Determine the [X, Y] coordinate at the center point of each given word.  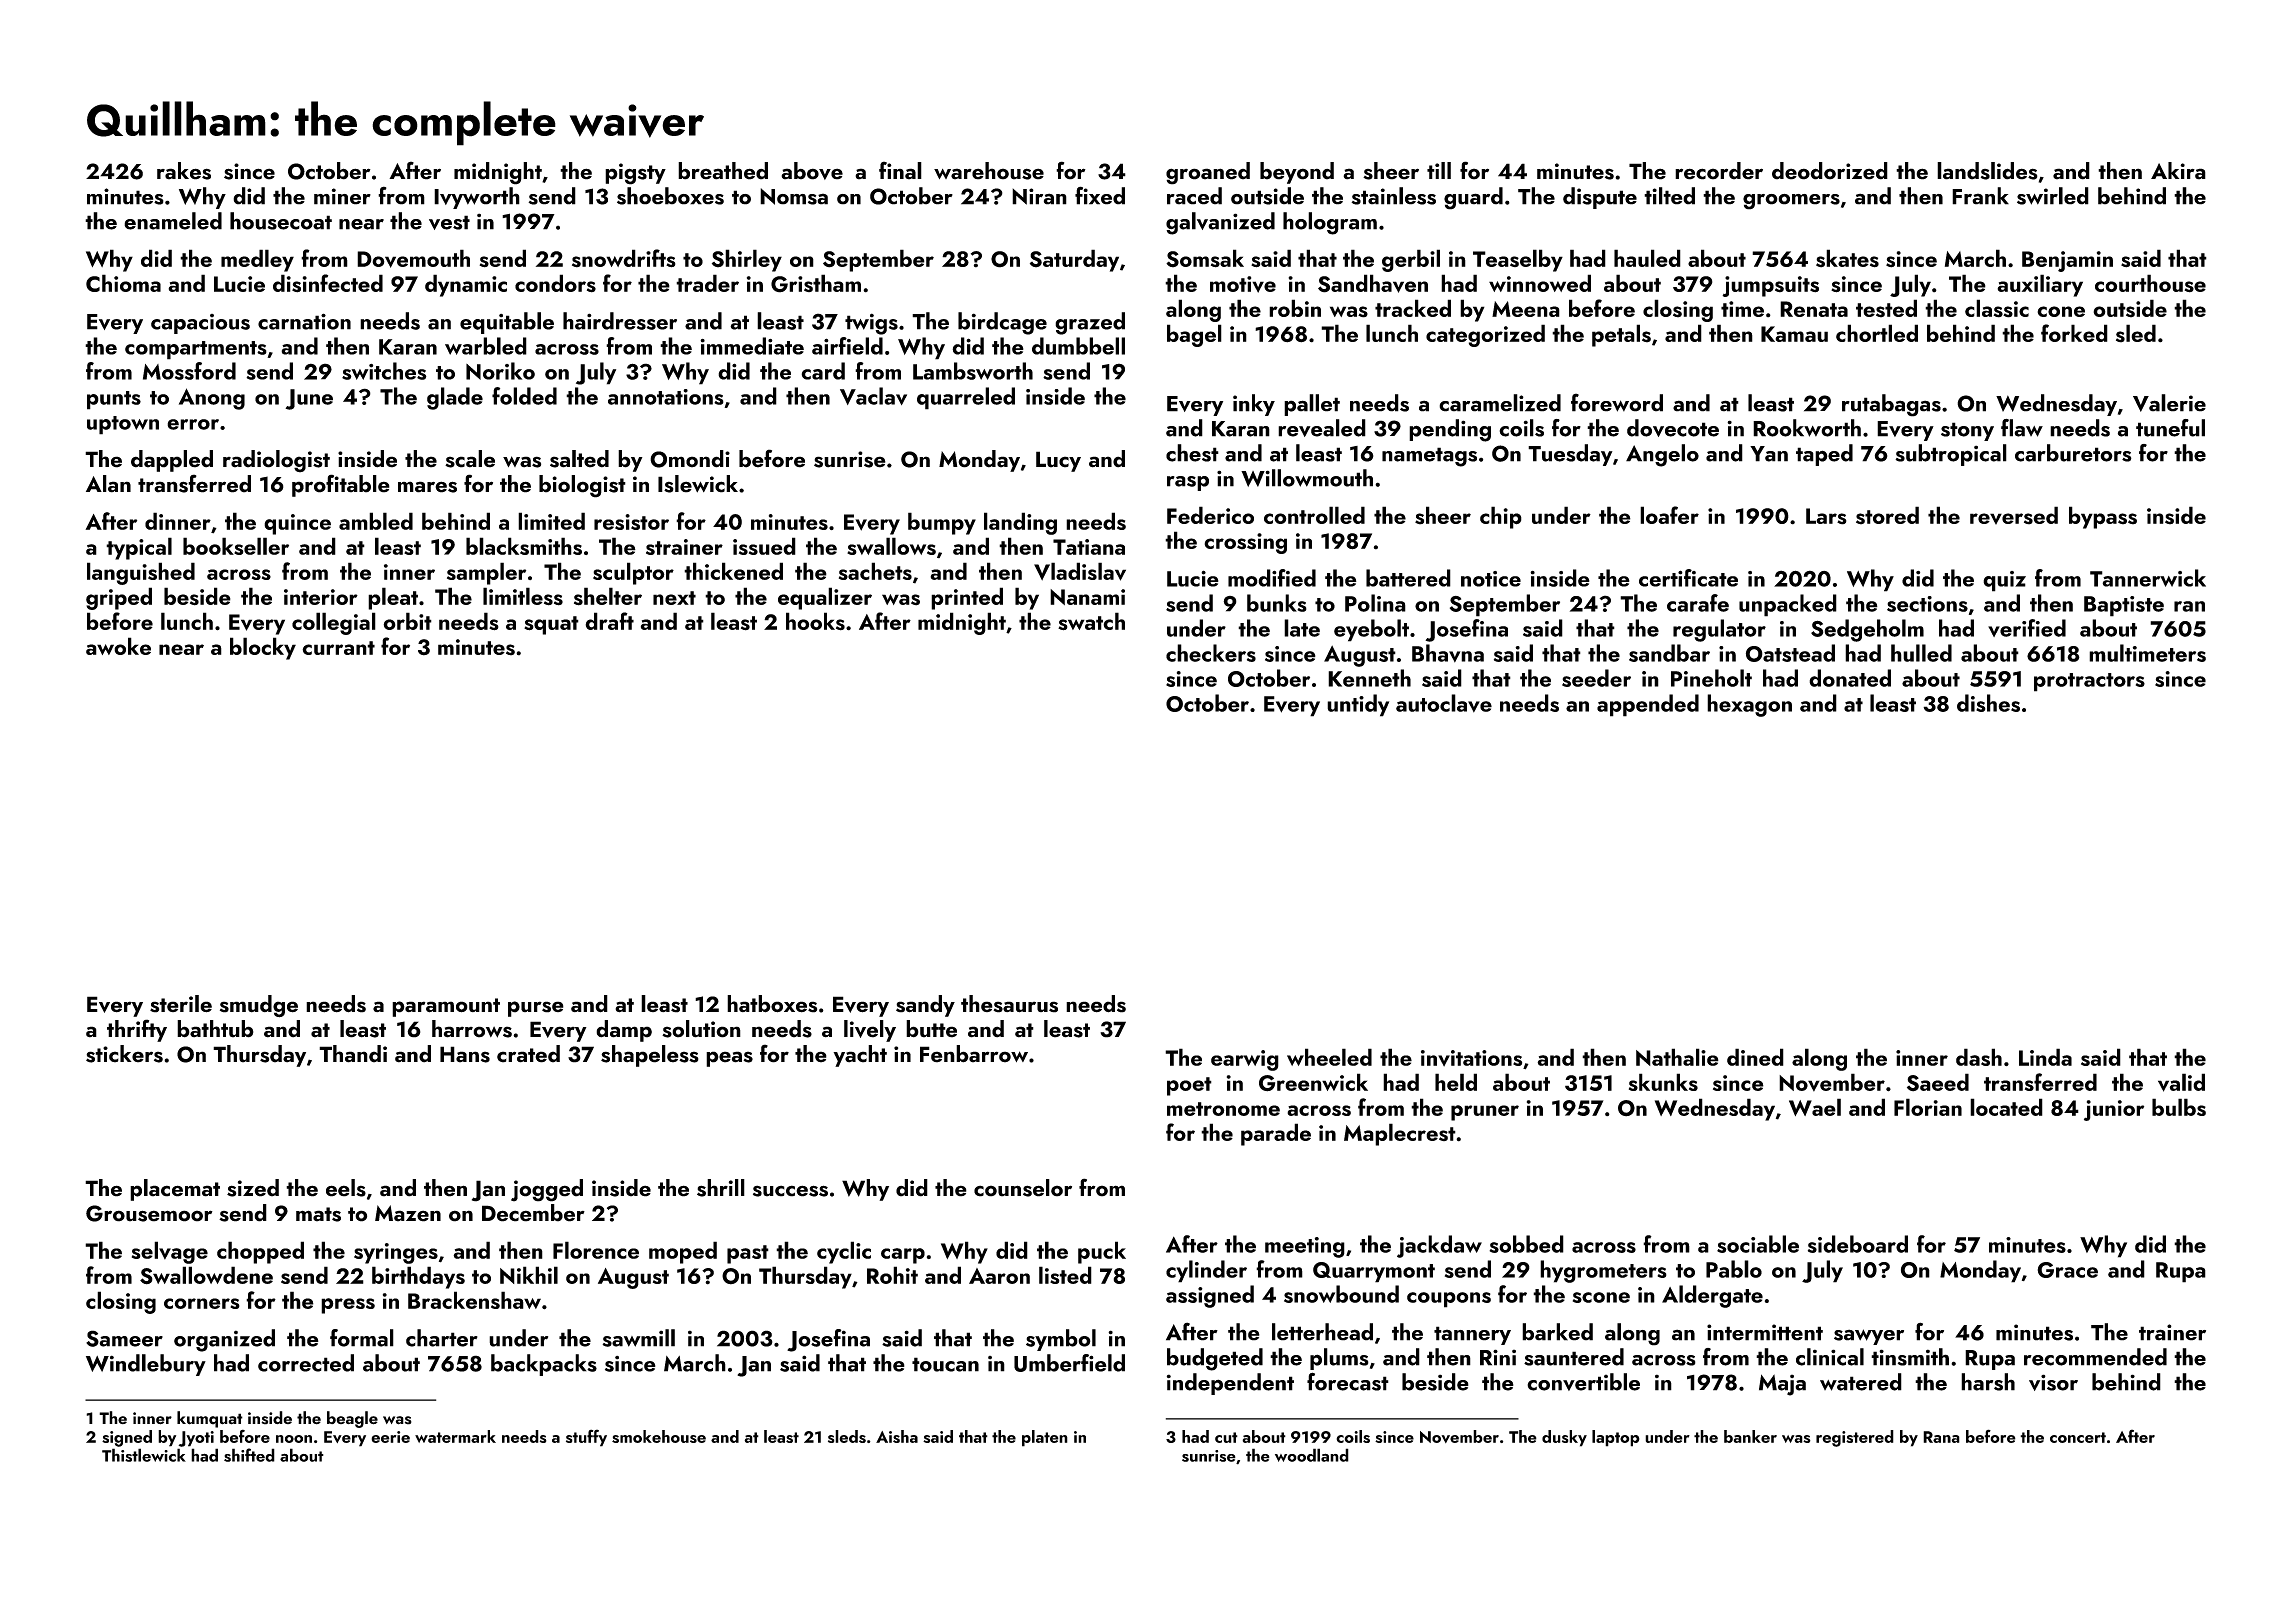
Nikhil [529, 1275]
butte [931, 1029]
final [900, 170]
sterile [181, 1004]
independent [1230, 1384]
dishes [1988, 703]
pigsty [635, 174]
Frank [1980, 196]
